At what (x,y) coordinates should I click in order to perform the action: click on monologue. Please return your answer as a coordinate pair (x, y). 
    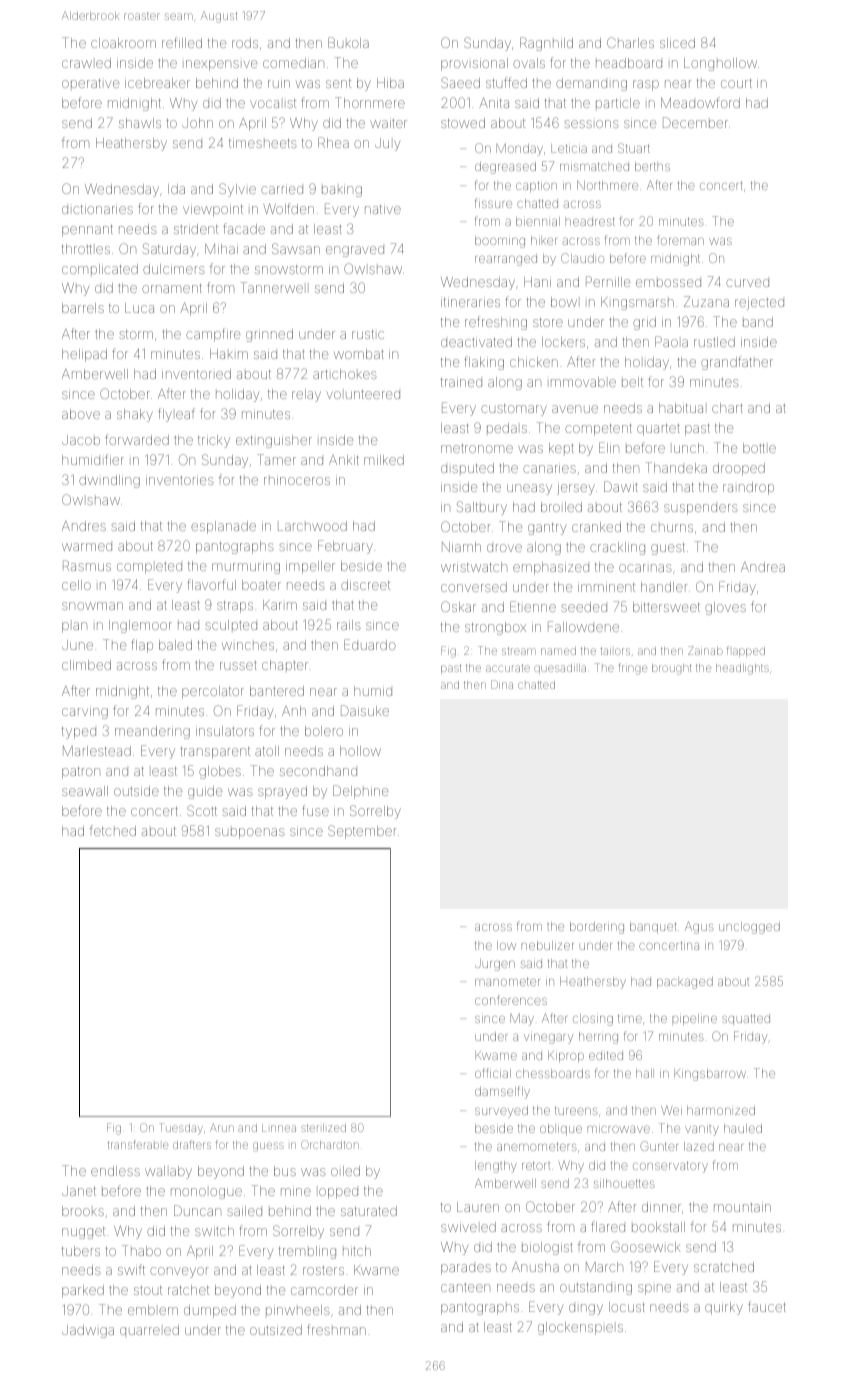
    Looking at the image, I should click on (206, 1193).
